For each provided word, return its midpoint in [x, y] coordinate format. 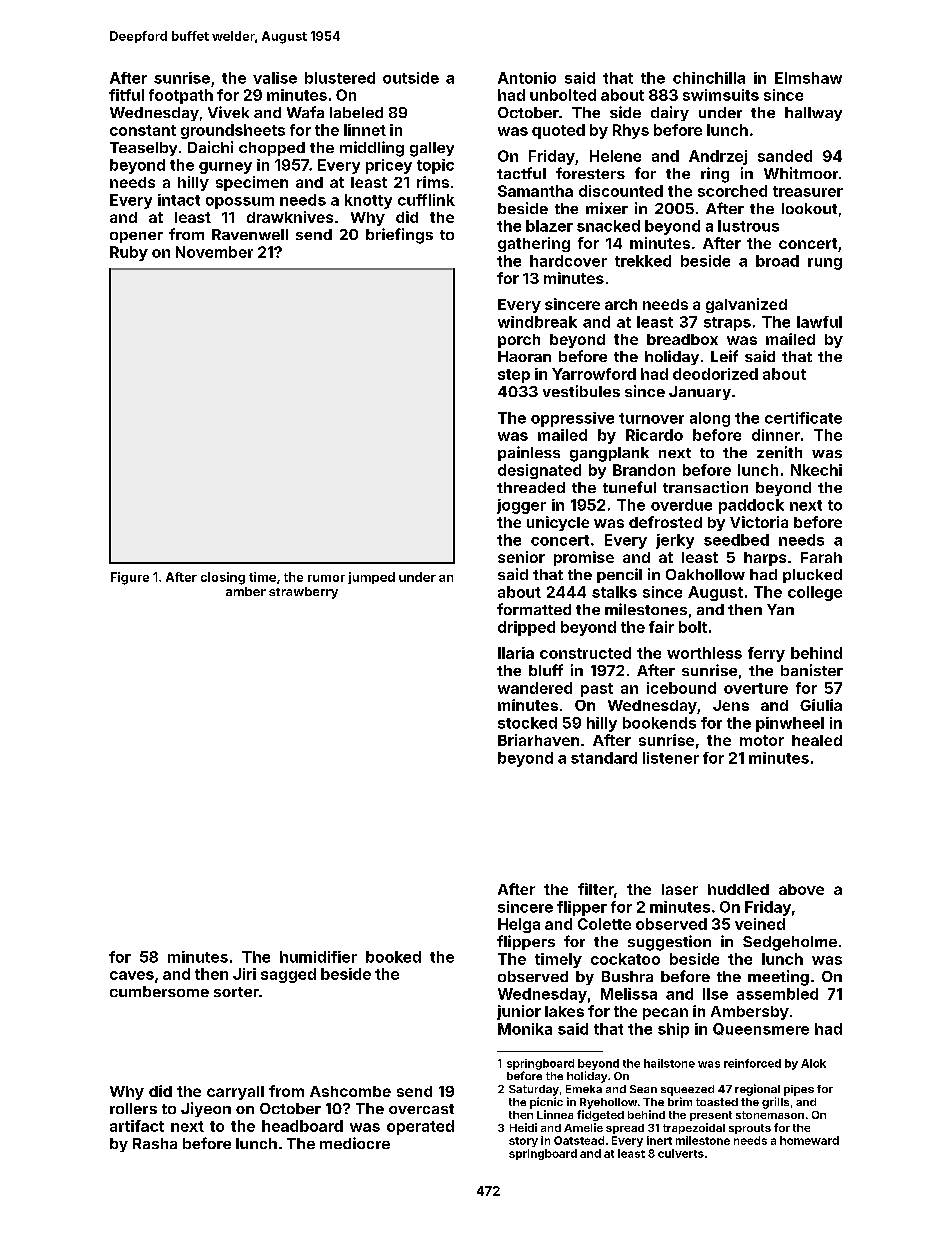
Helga [519, 925]
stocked [527, 723]
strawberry [303, 593]
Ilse [715, 994]
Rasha [155, 1143]
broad [777, 261]
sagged [288, 975]
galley [432, 149]
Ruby [129, 253]
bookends [659, 723]
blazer [549, 226]
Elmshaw [808, 78]
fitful [126, 95]
